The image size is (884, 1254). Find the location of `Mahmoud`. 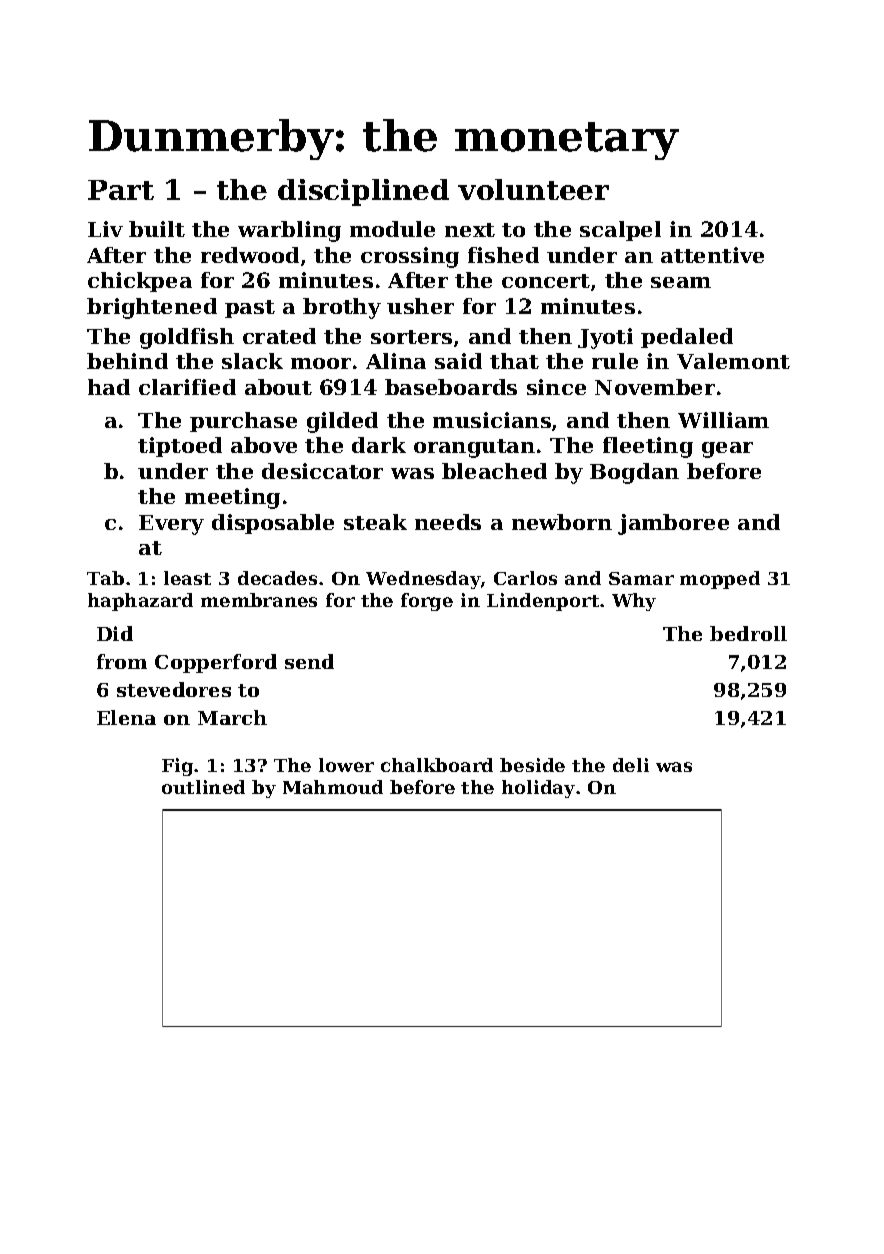

Mahmoud is located at coordinates (333, 787).
